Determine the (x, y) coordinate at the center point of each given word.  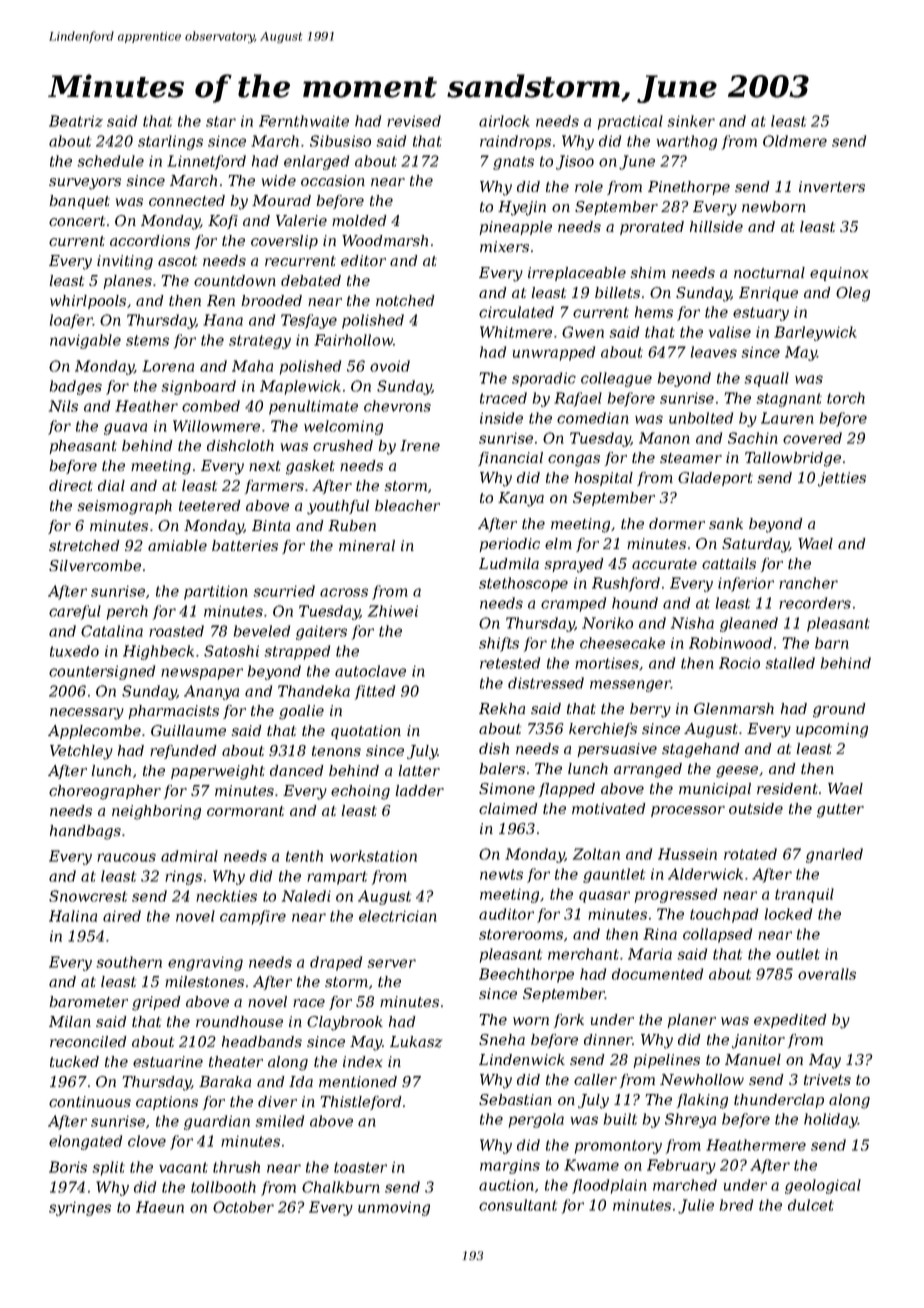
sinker (691, 121)
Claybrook (345, 1023)
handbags (85, 832)
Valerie (301, 220)
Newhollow (702, 1079)
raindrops (515, 142)
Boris (68, 1167)
